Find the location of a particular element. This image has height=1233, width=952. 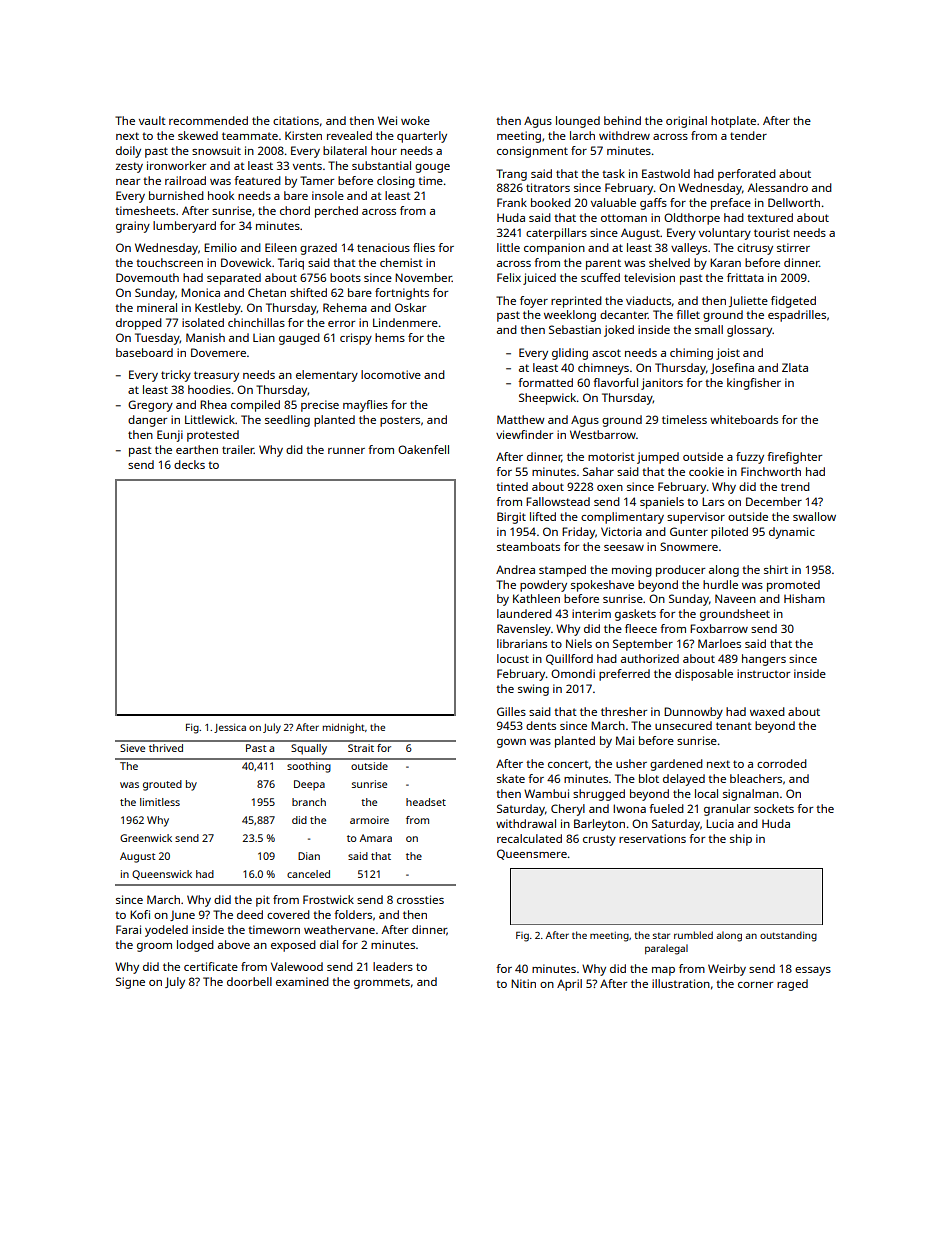

grommets is located at coordinates (382, 983).
